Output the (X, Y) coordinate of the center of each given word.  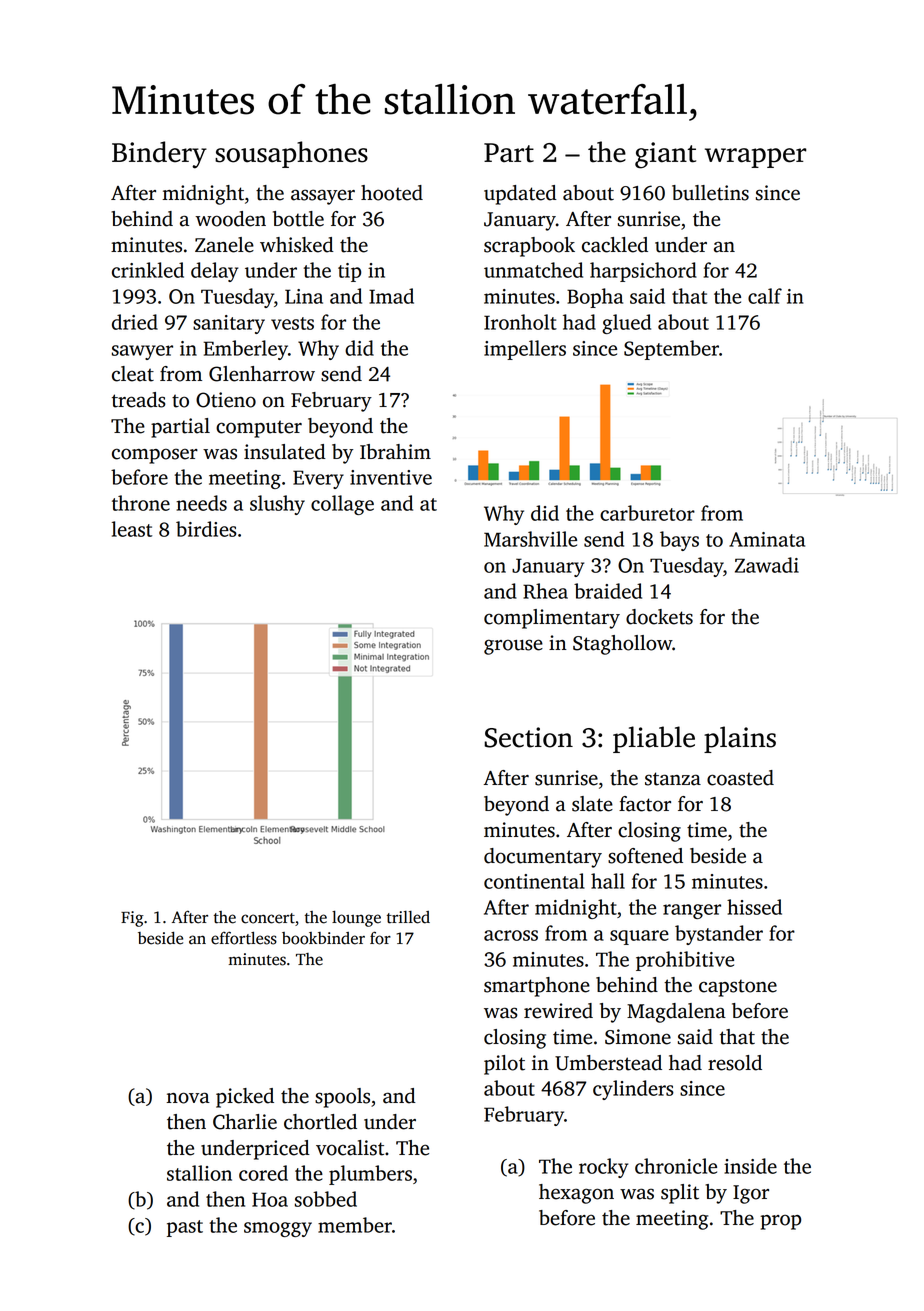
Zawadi (767, 565)
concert (268, 918)
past (185, 1228)
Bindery (159, 155)
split (680, 1194)
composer (155, 456)
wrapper (756, 158)
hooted (392, 193)
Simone (638, 1037)
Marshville (530, 539)
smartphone (537, 987)
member (355, 1225)
